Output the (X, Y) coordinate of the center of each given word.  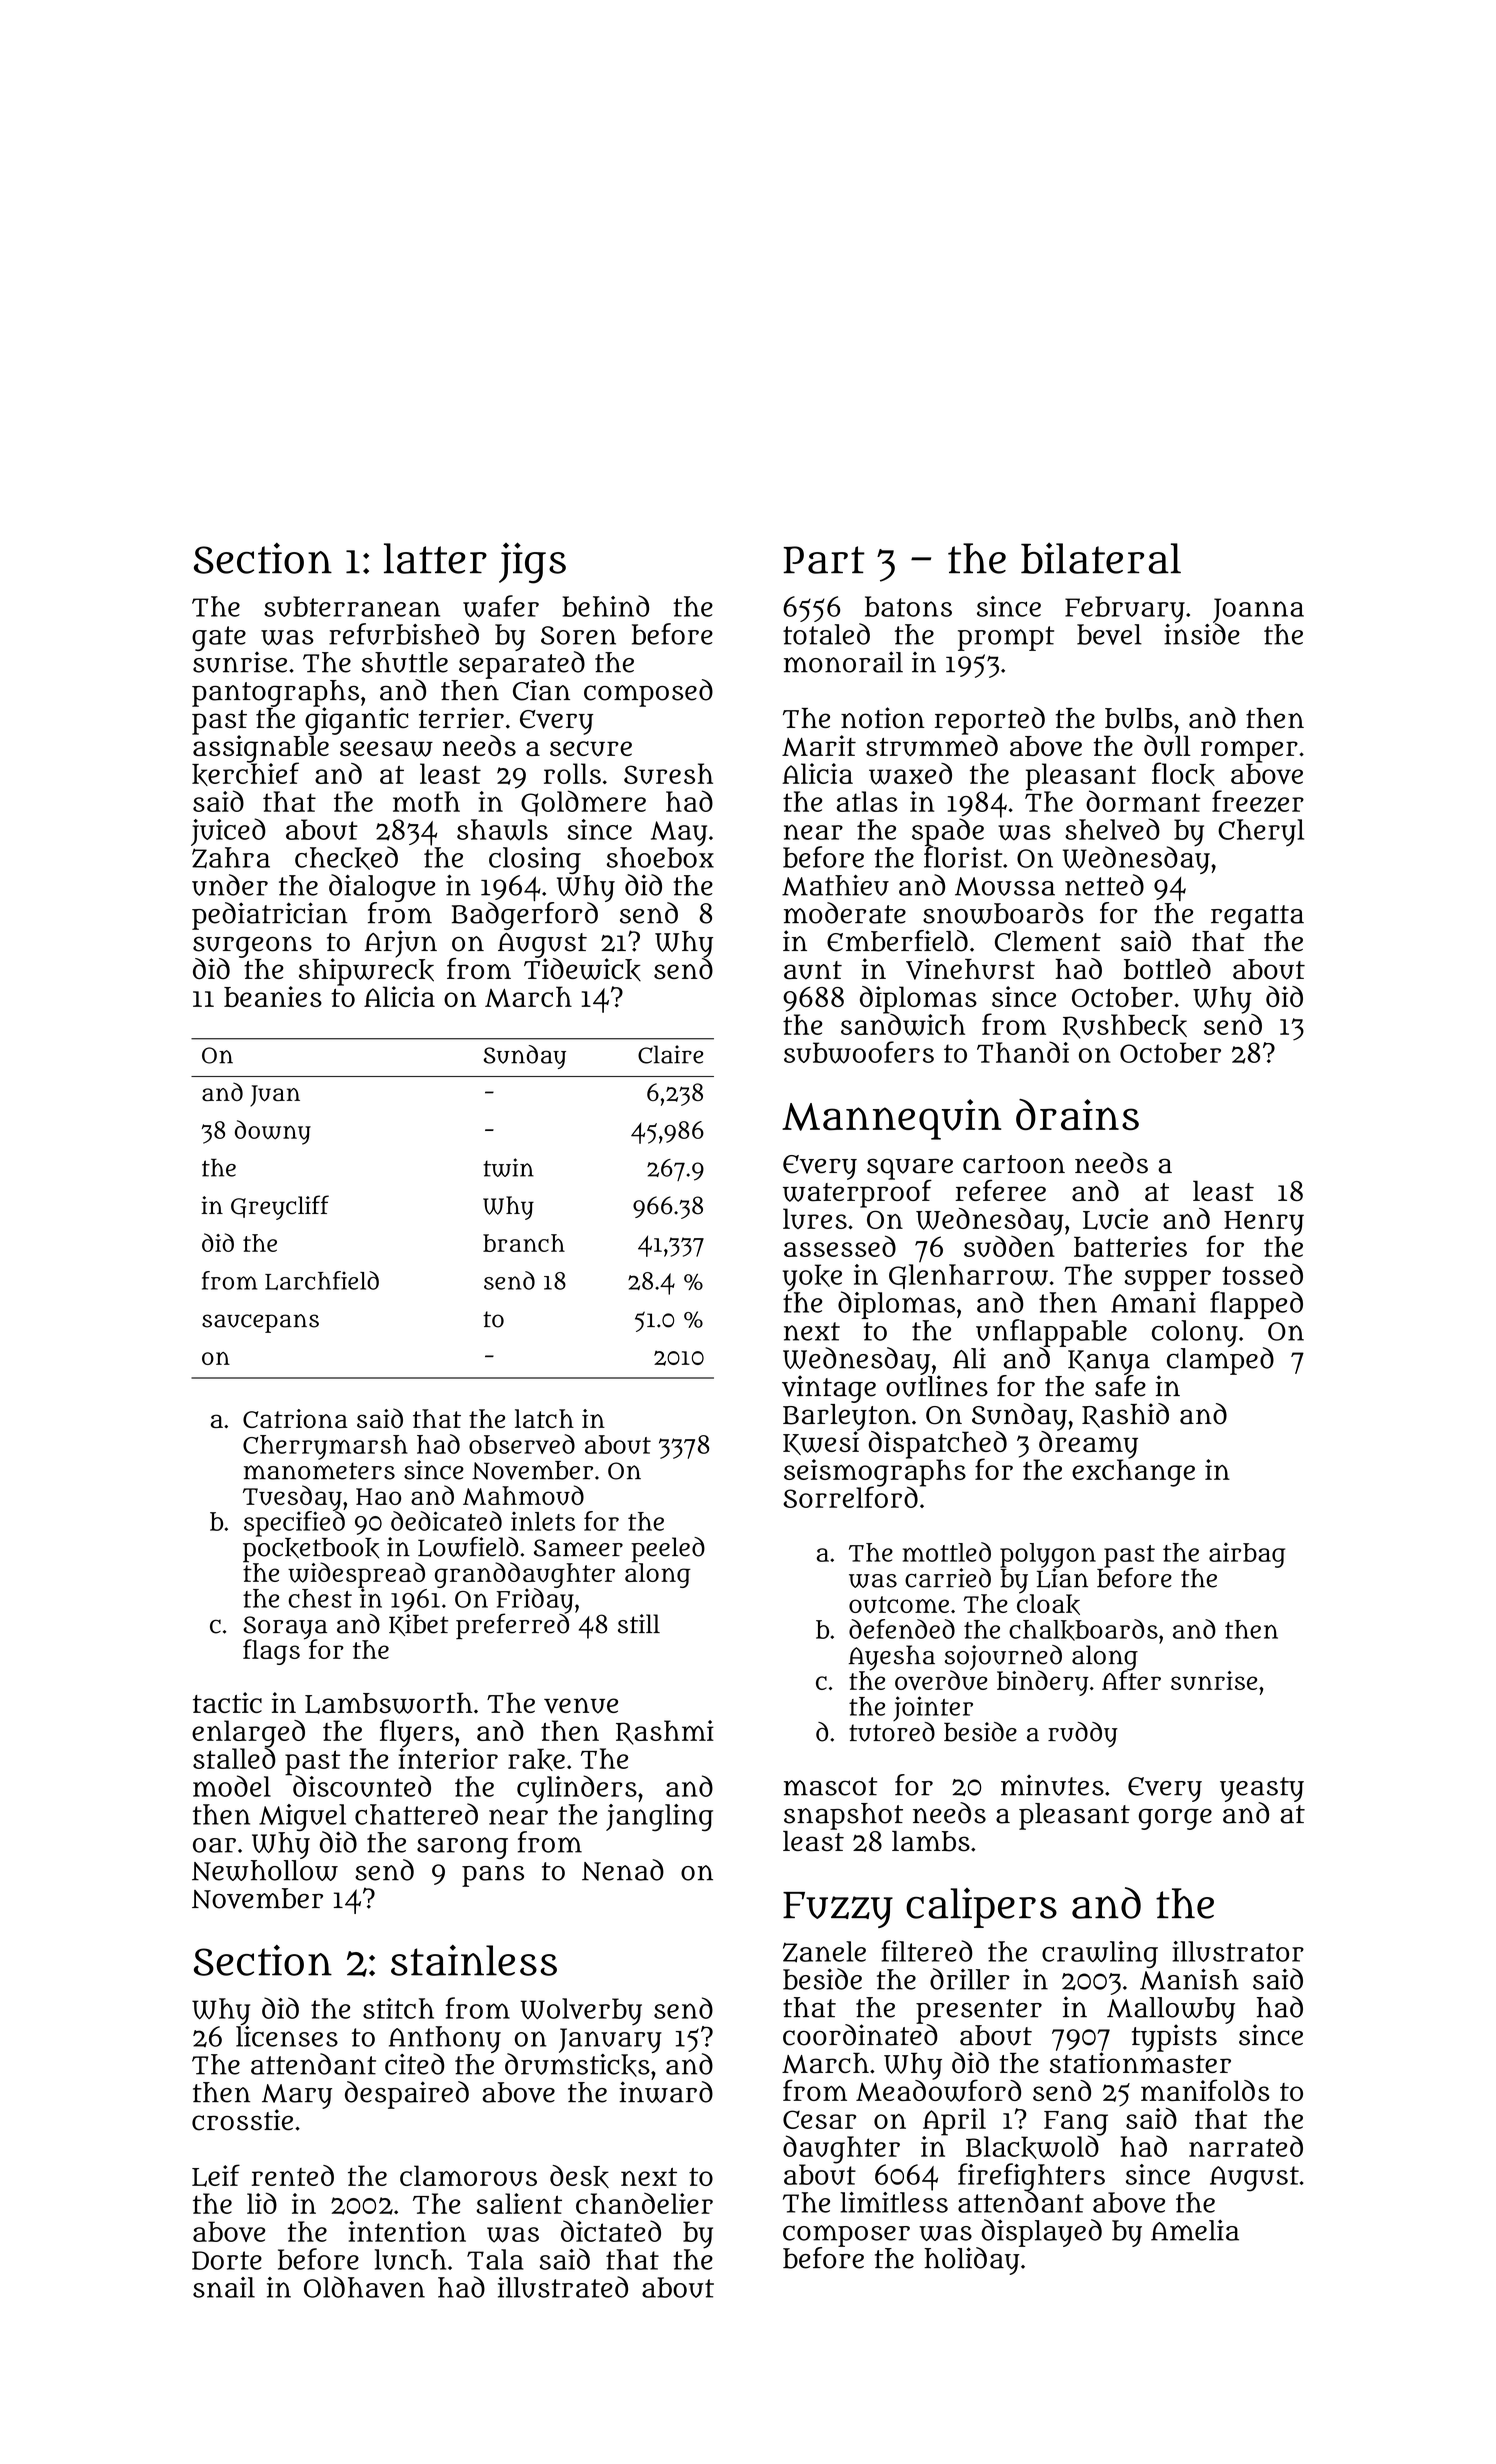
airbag (1247, 1555)
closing (535, 860)
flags (271, 1652)
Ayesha (892, 1658)
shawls (502, 830)
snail (224, 2287)
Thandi (1023, 1052)
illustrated (563, 2287)
